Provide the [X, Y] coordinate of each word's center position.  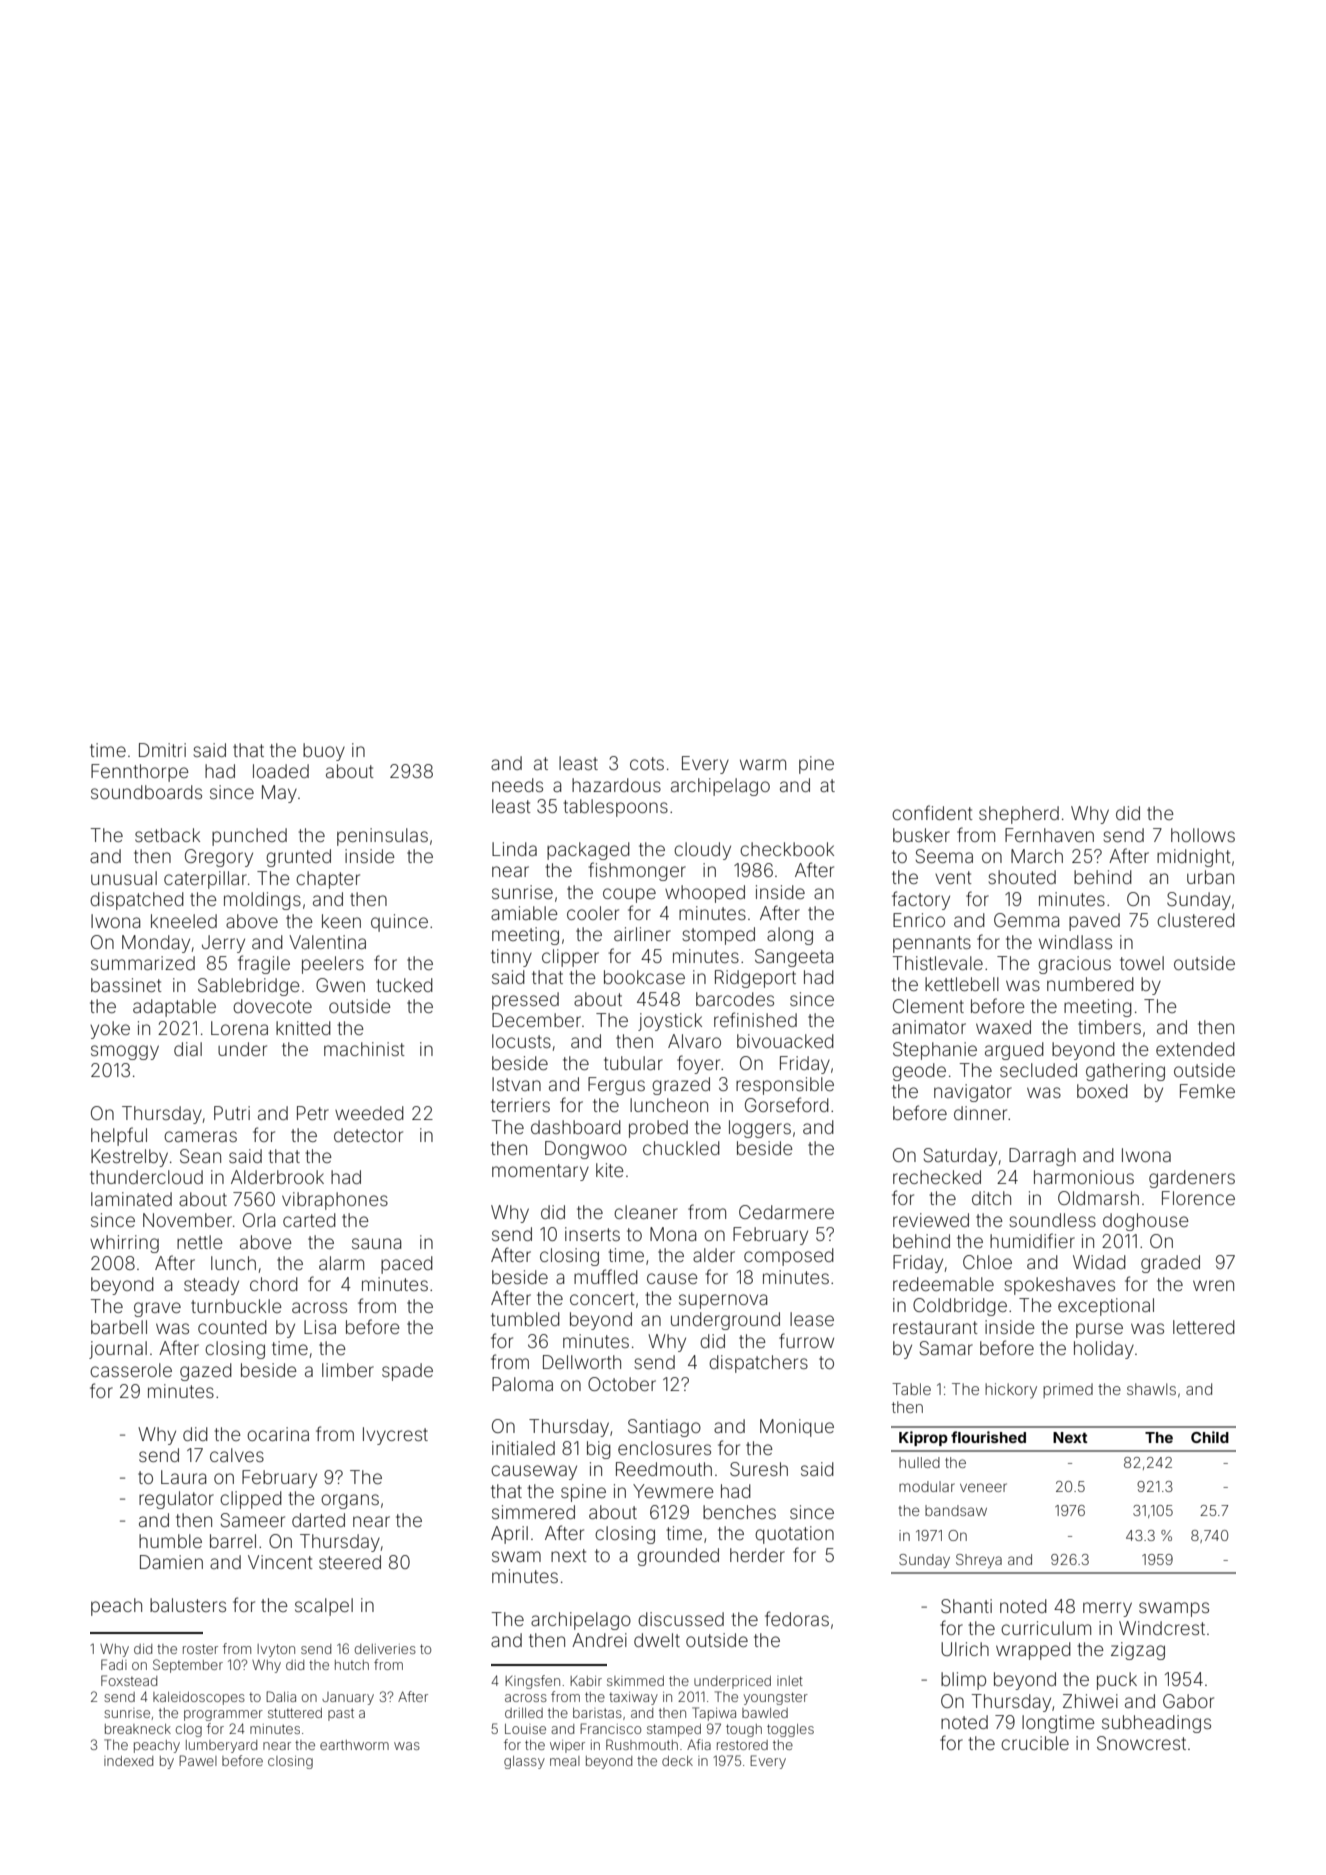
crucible [1035, 1743]
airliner [642, 934]
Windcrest [1162, 1628]
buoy [324, 752]
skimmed [635, 1681]
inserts [592, 1234]
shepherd [1019, 815]
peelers [333, 965]
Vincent [280, 1562]
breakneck [138, 1729]
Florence [1198, 1198]
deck [677, 1761]
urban [1210, 877]
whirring [124, 1244]
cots [647, 763]
